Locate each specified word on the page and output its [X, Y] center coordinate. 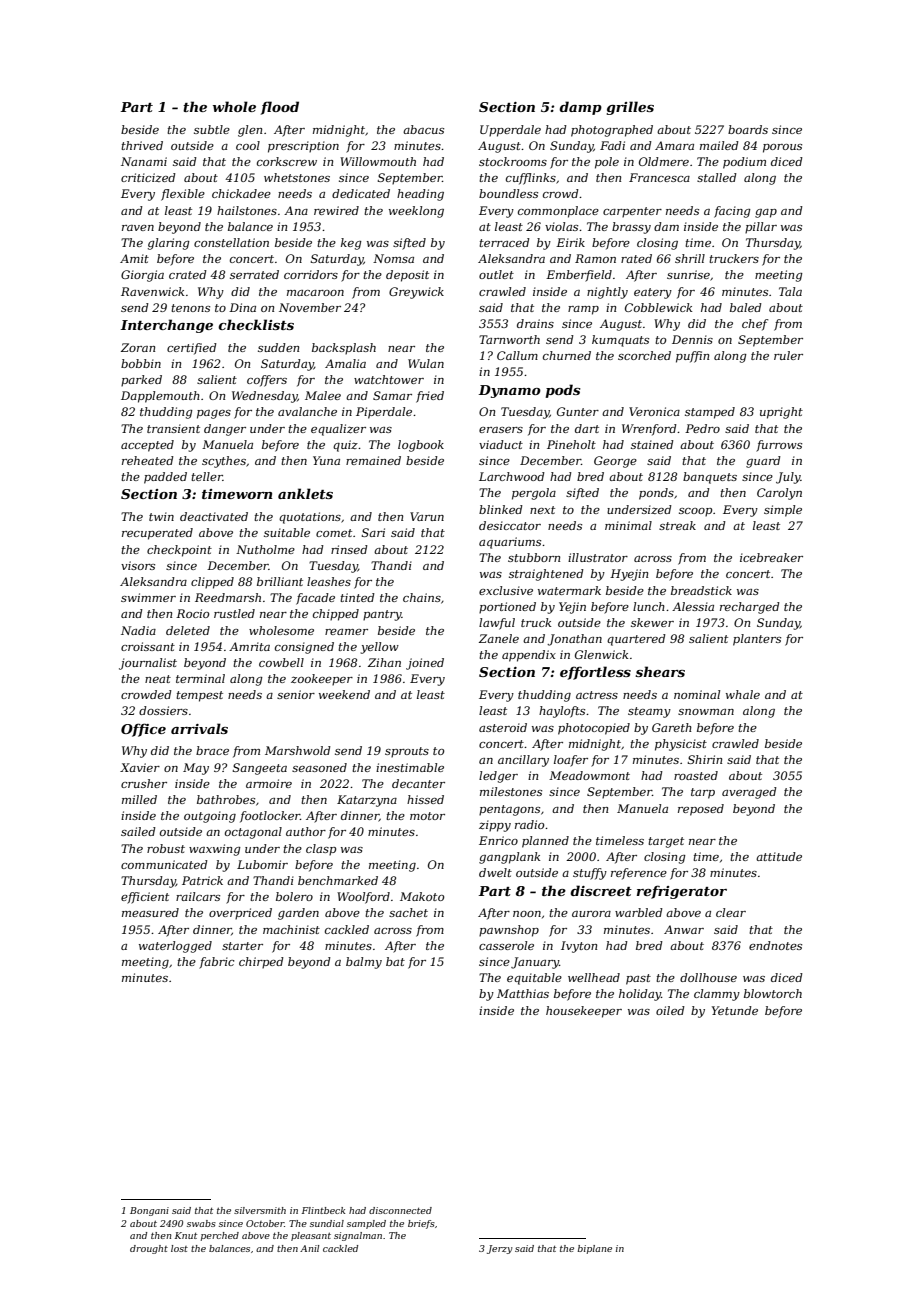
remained [373, 460]
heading [420, 195]
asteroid [503, 727]
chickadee [241, 193]
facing [732, 212]
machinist [291, 929]
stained [652, 444]
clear [731, 912]
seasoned [319, 767]
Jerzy [500, 1249]
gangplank [509, 858]
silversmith [260, 1210]
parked [141, 381]
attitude [779, 856]
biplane [594, 1249]
